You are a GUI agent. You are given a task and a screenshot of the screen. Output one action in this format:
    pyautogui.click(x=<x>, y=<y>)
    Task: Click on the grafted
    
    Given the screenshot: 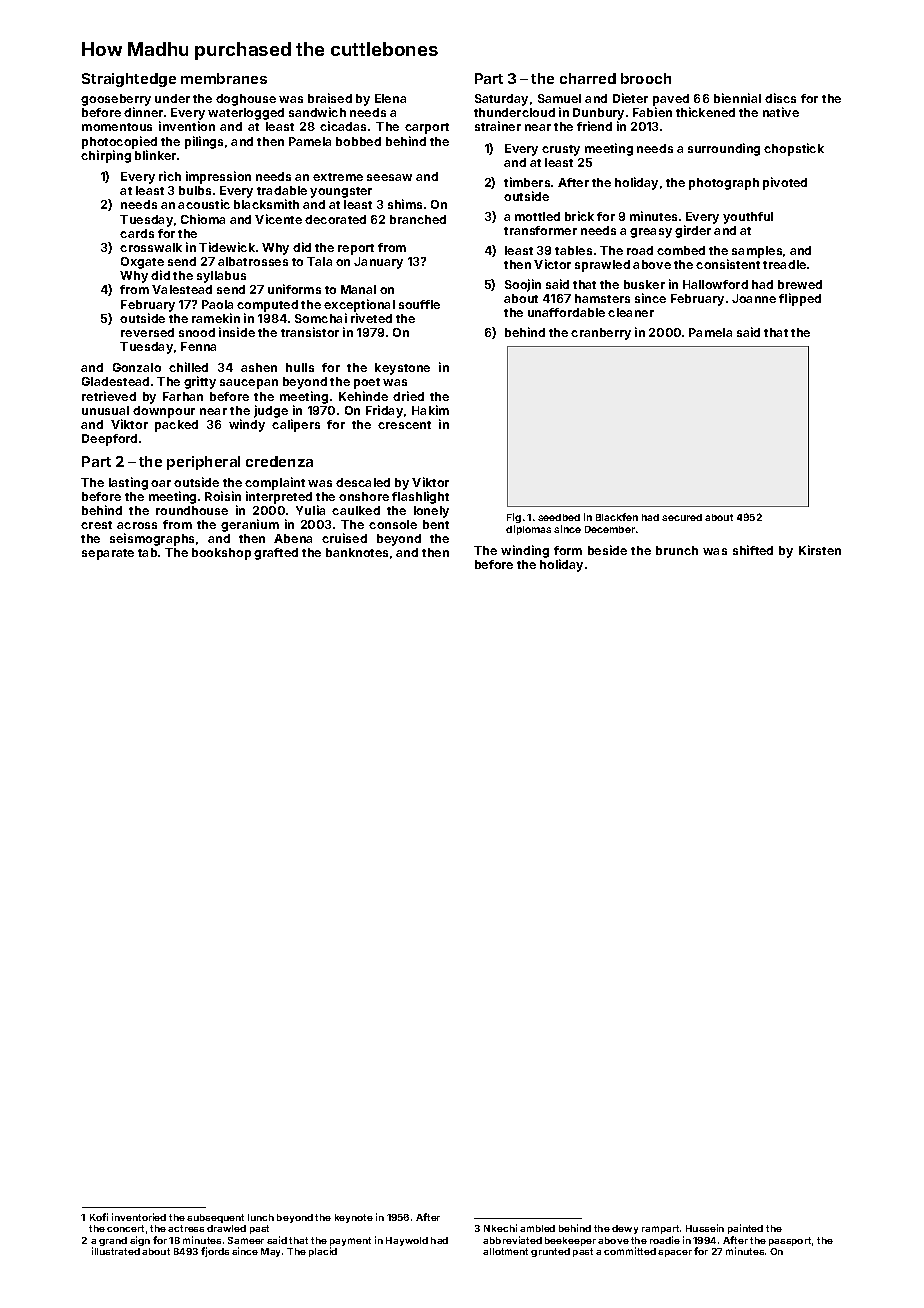 What is the action you would take?
    pyautogui.click(x=276, y=554)
